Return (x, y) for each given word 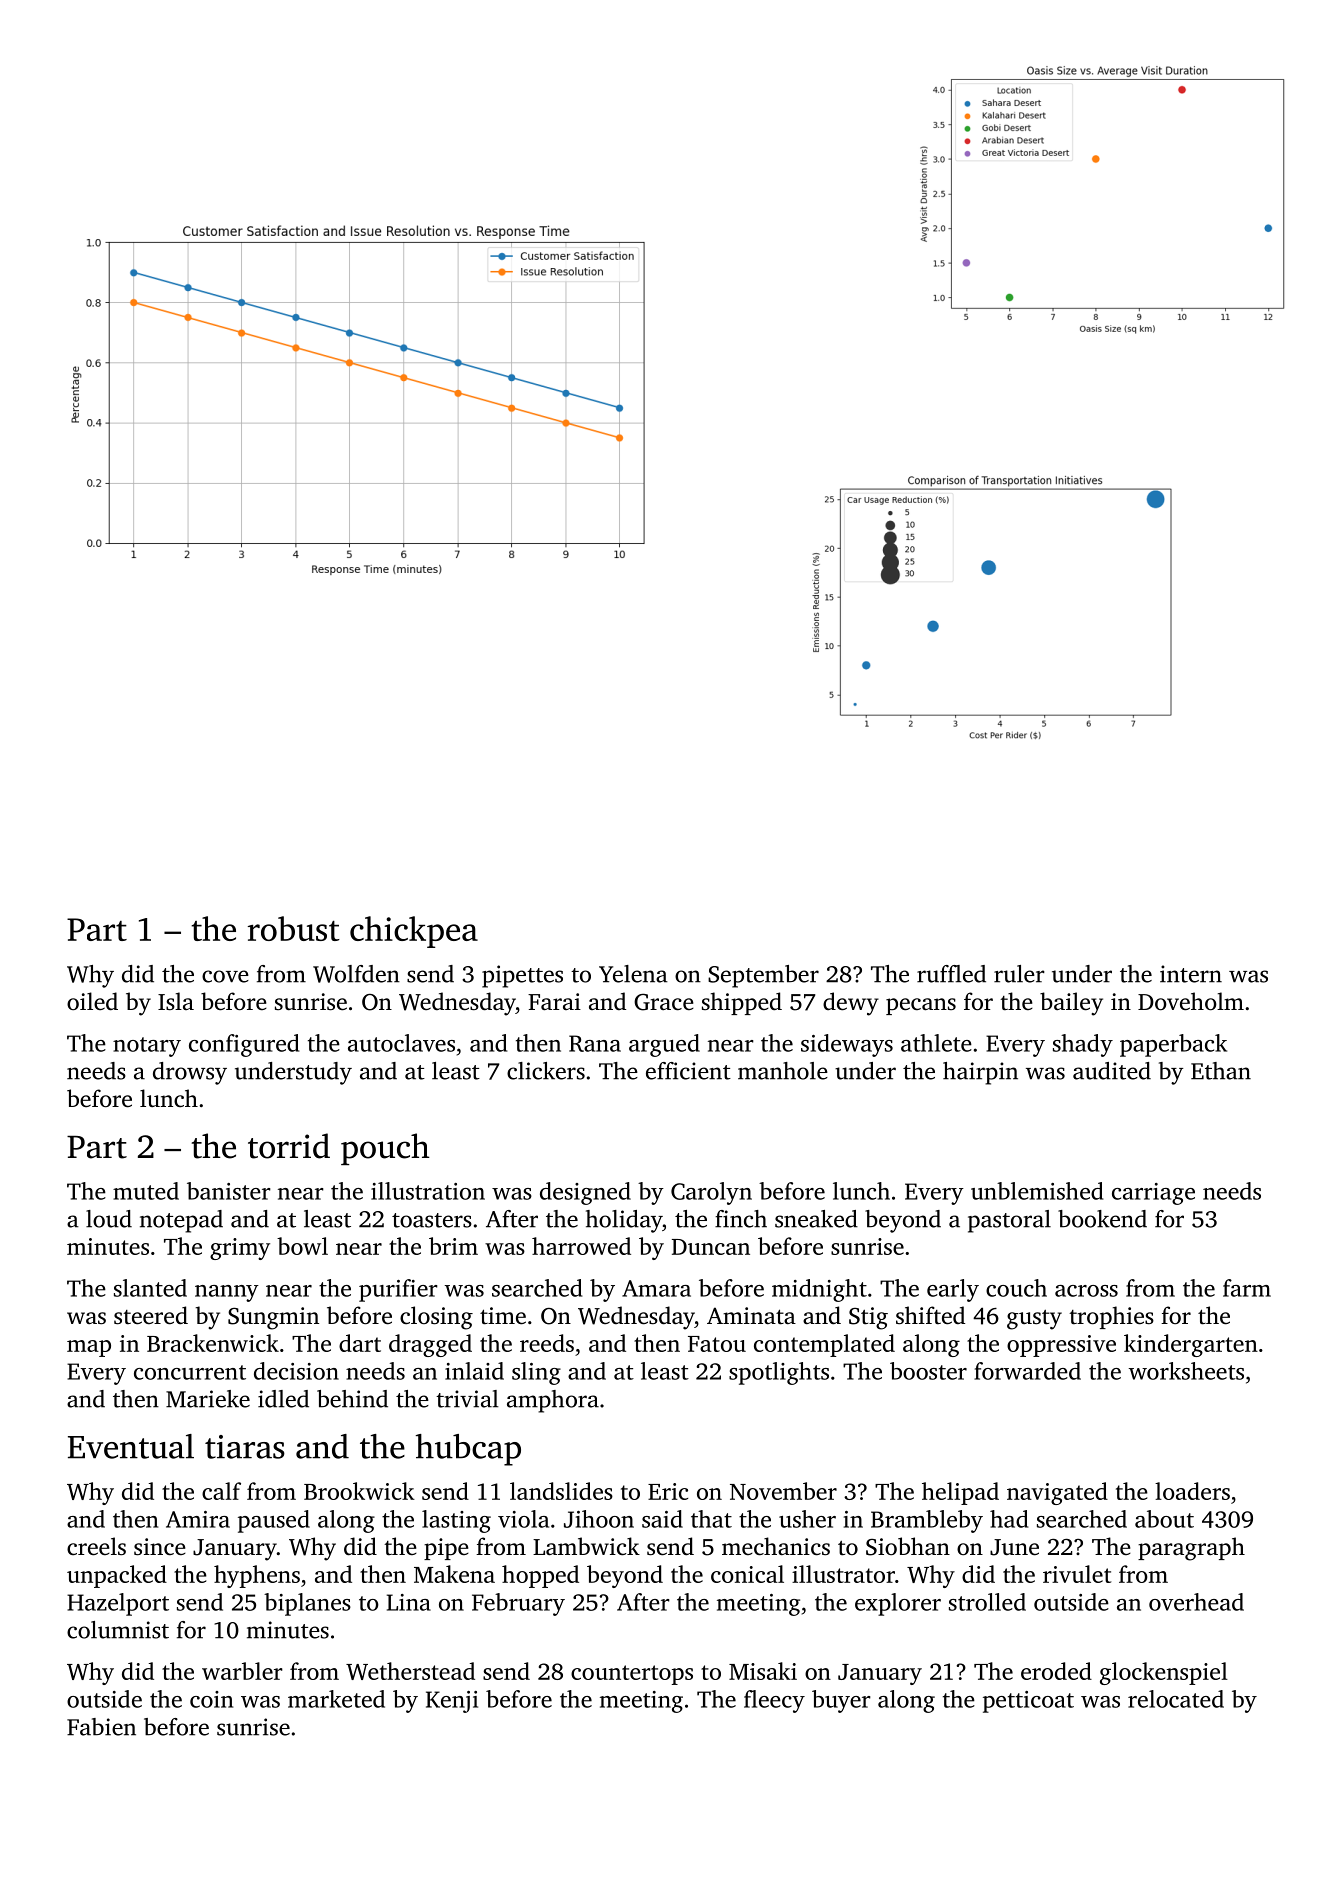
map (89, 1348)
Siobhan (908, 1546)
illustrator (843, 1574)
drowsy (190, 1073)
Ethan (1221, 1071)
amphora (553, 1401)
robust (294, 928)
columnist (118, 1630)
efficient (688, 1071)
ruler (1019, 974)
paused (274, 1521)
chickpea (414, 932)
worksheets (1186, 1371)
